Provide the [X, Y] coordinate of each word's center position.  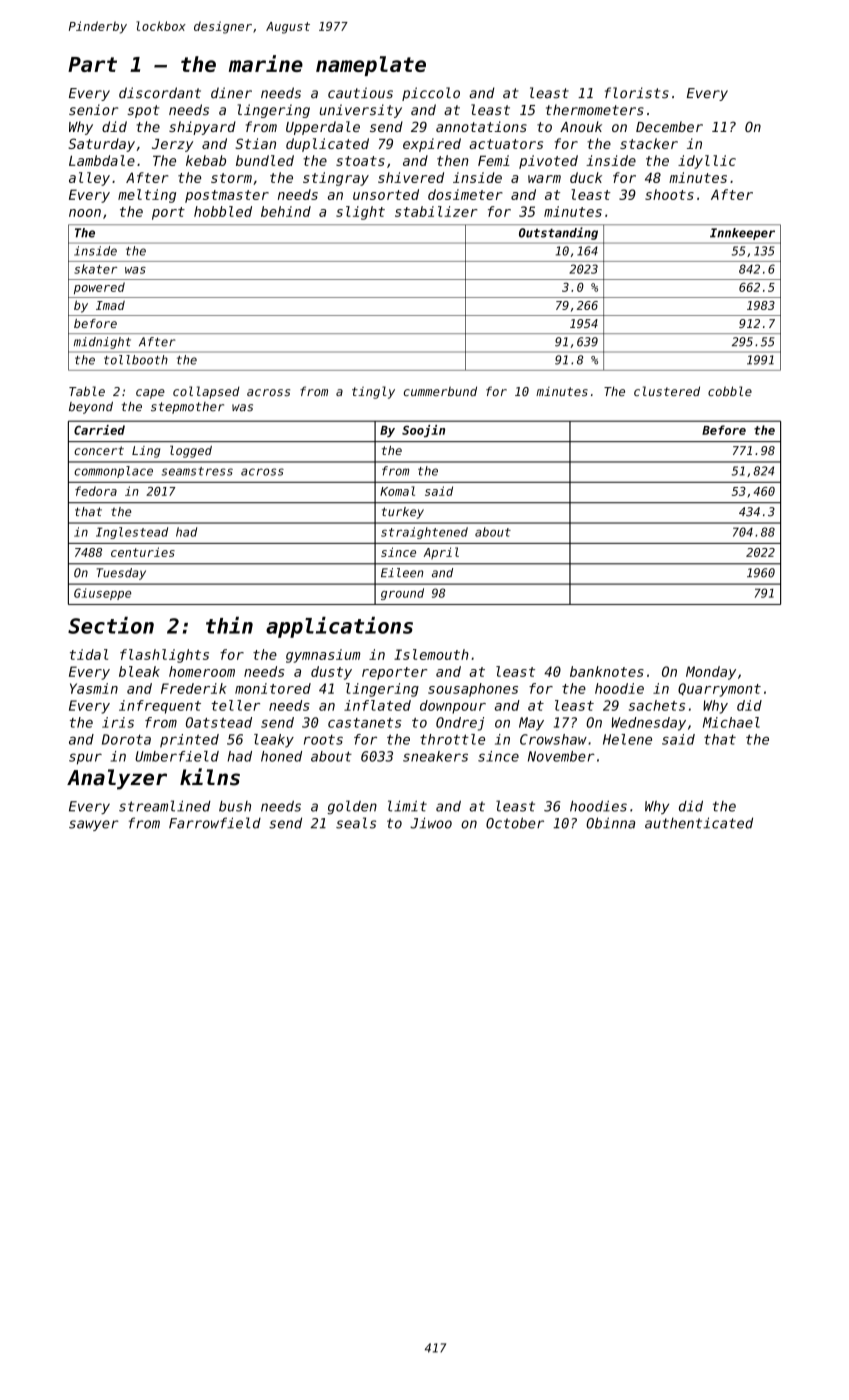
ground [402, 594]
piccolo [431, 94]
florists [637, 93]
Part [92, 64]
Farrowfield [215, 823]
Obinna [610, 823]
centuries [143, 552]
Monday [711, 673]
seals [356, 823]
